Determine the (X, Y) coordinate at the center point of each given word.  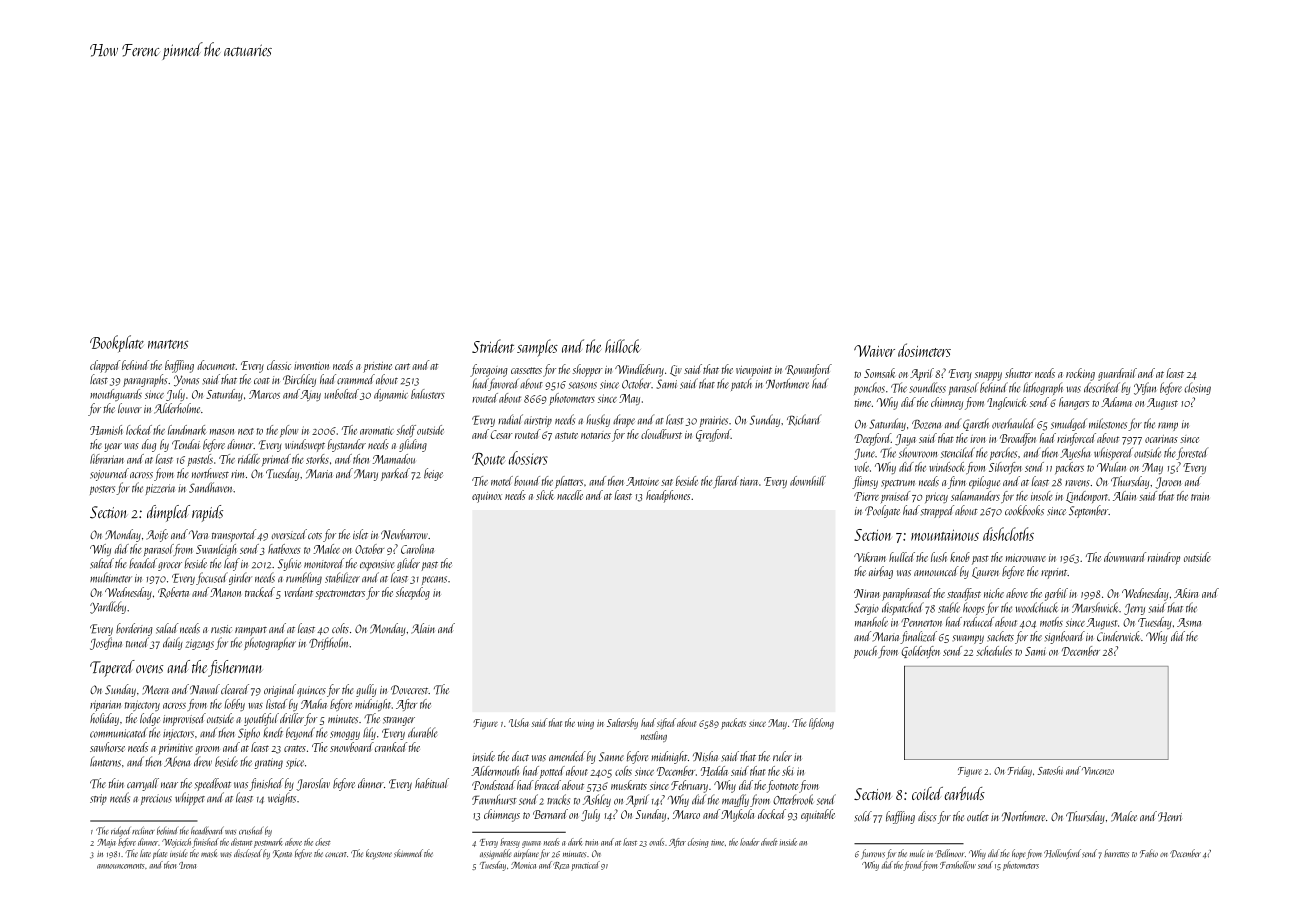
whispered (1113, 453)
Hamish (106, 430)
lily (369, 733)
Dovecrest (410, 690)
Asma (1189, 622)
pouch (865, 652)
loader (749, 842)
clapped (105, 366)
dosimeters (924, 350)
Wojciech (176, 843)
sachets (1000, 636)
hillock (623, 346)
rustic (221, 629)
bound (527, 481)
